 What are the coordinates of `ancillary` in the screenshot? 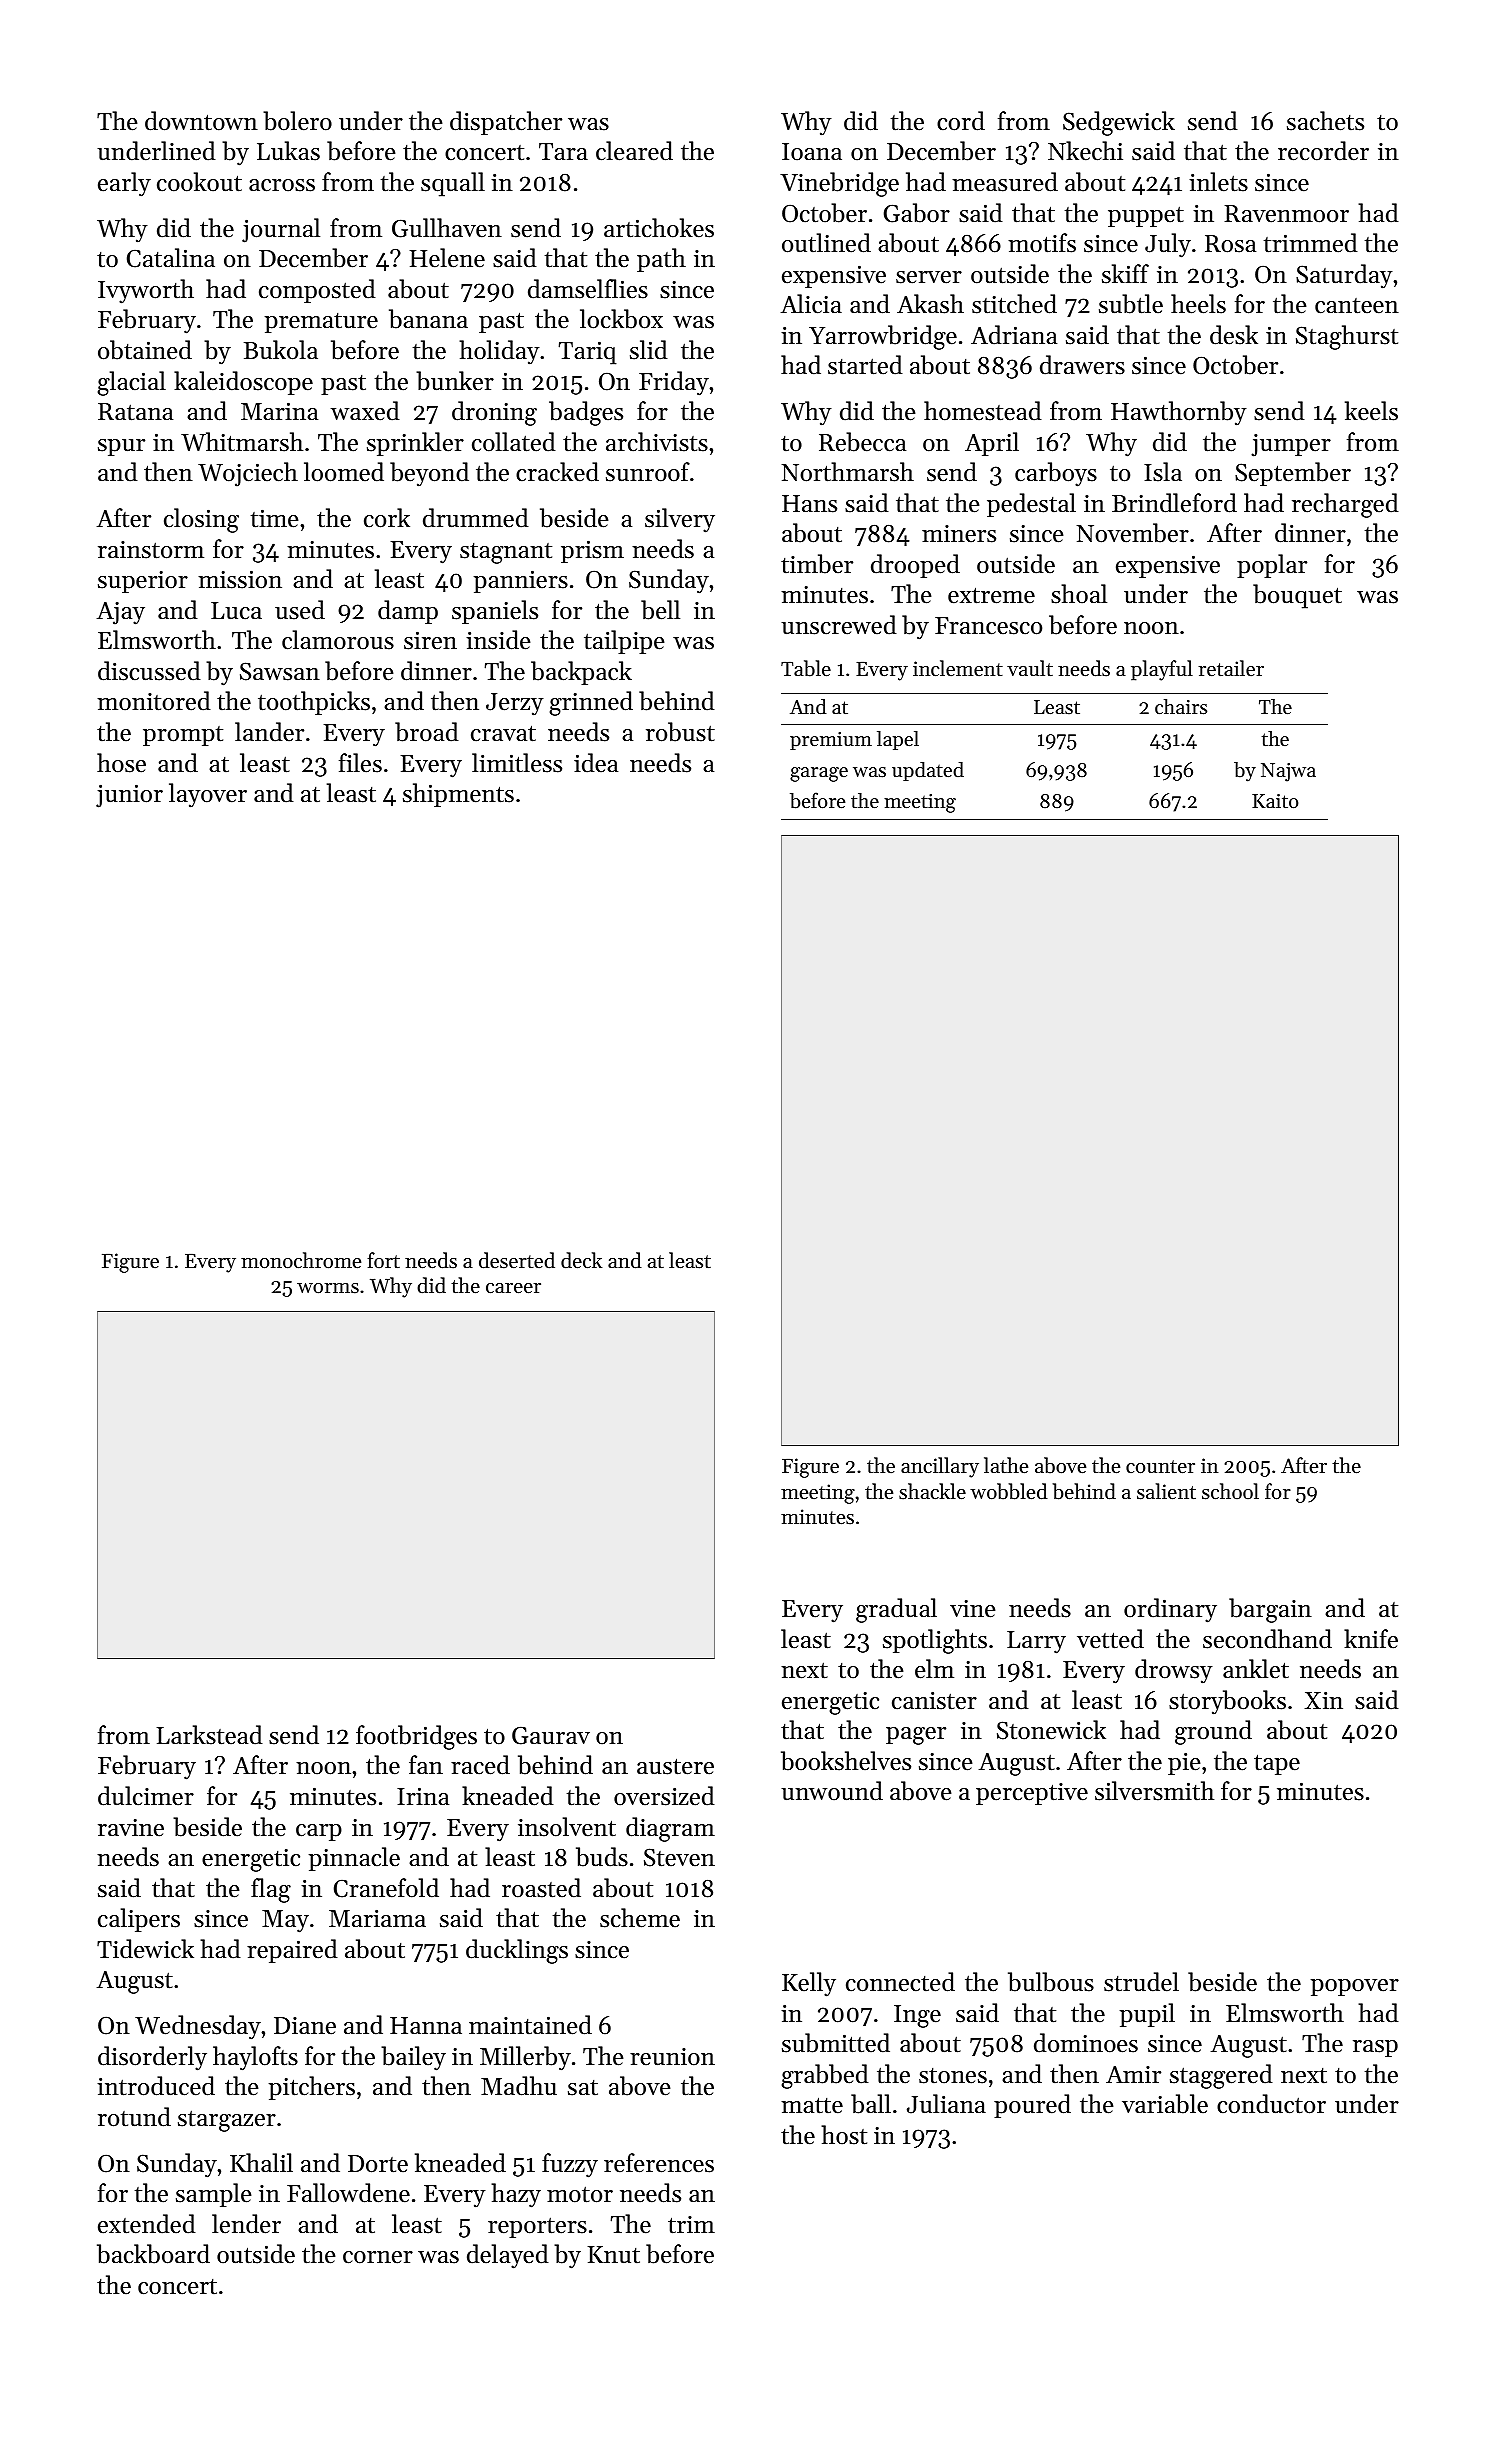 It's located at (940, 1467).
